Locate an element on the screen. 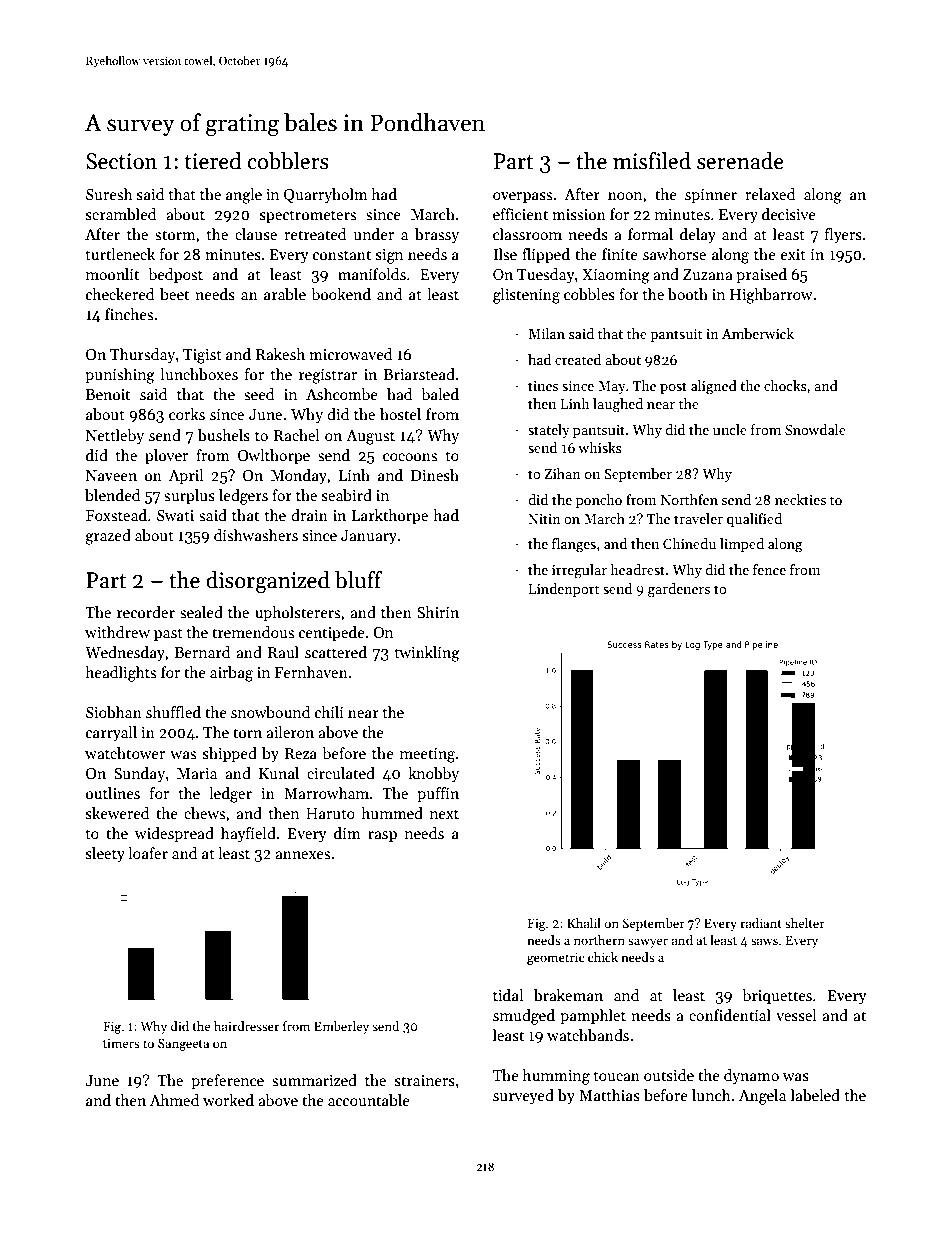 This screenshot has height=1233, width=952. hummed is located at coordinates (392, 813).
